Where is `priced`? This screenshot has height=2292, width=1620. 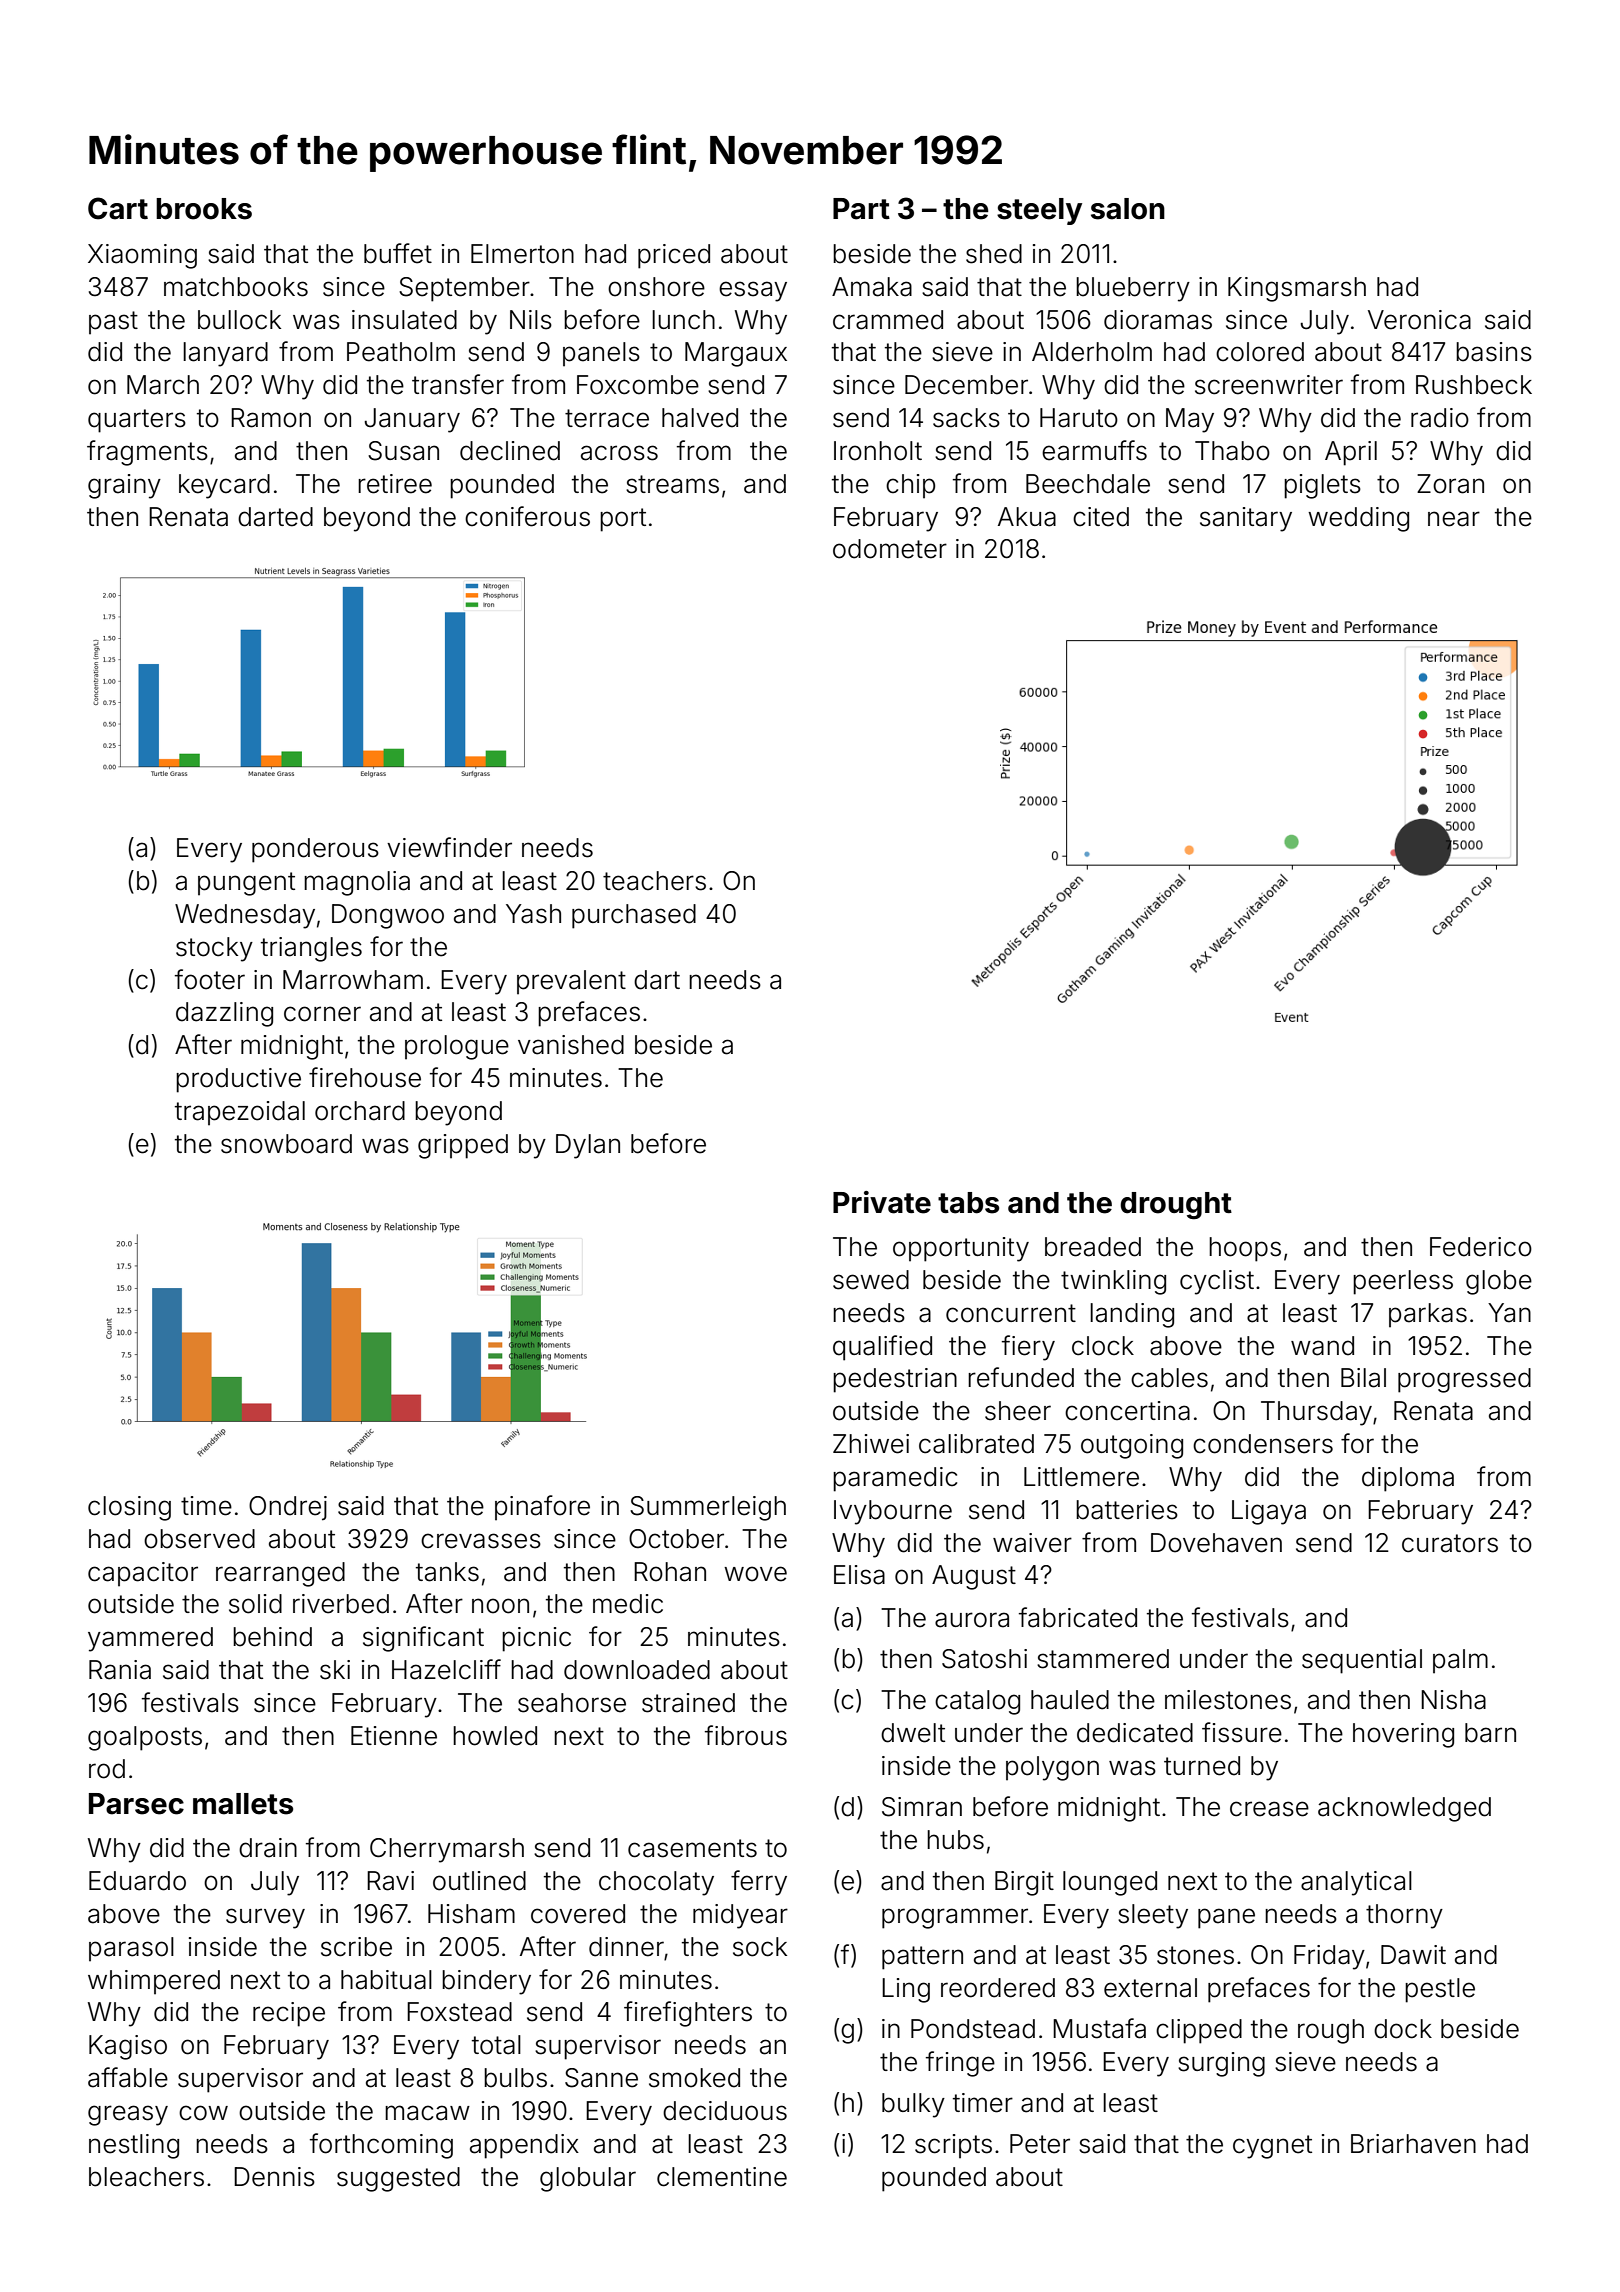
priced is located at coordinates (674, 256).
